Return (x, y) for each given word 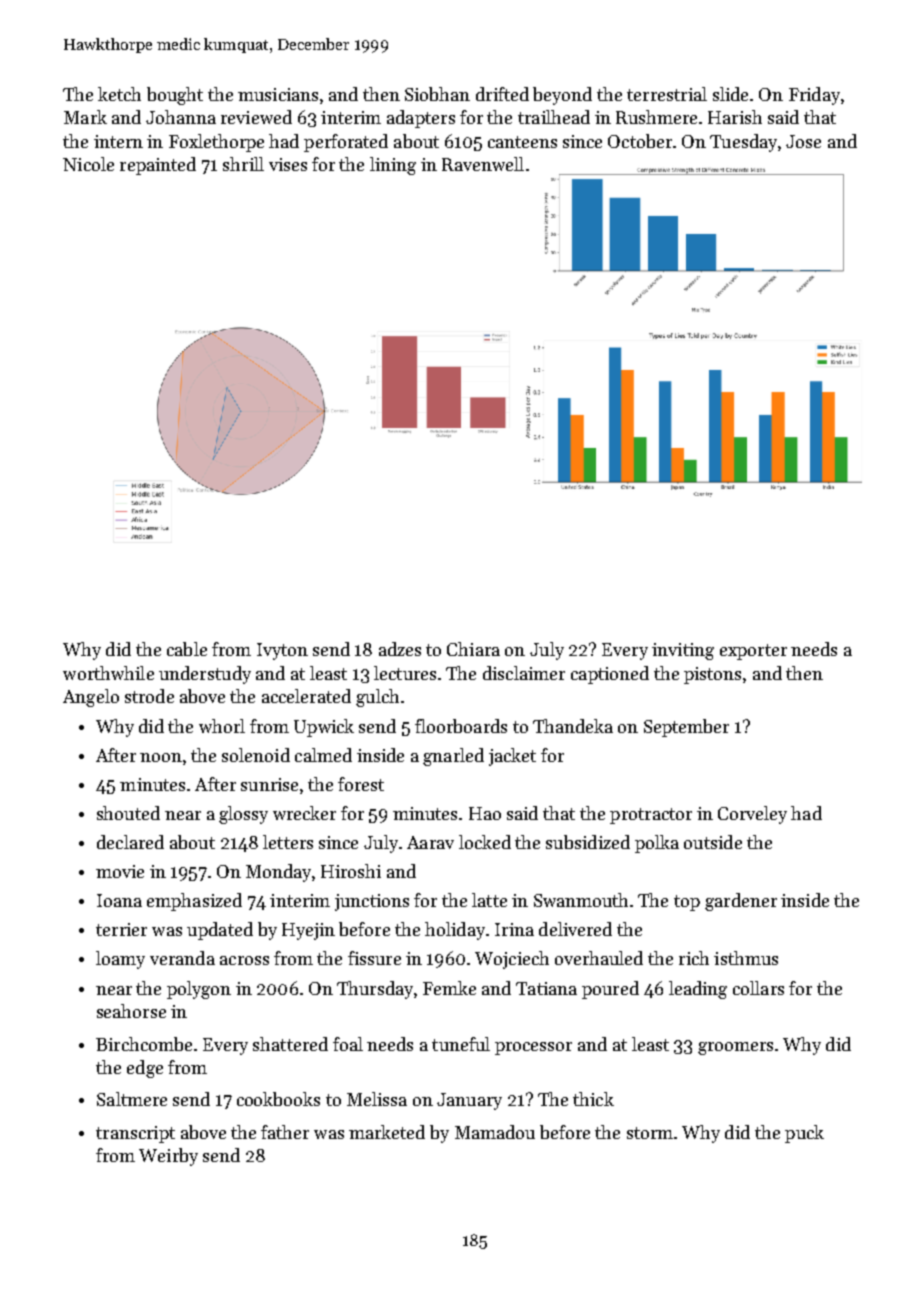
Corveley (752, 815)
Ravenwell (483, 164)
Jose (803, 141)
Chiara (473, 649)
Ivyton (282, 651)
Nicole (88, 164)
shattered (290, 1044)
